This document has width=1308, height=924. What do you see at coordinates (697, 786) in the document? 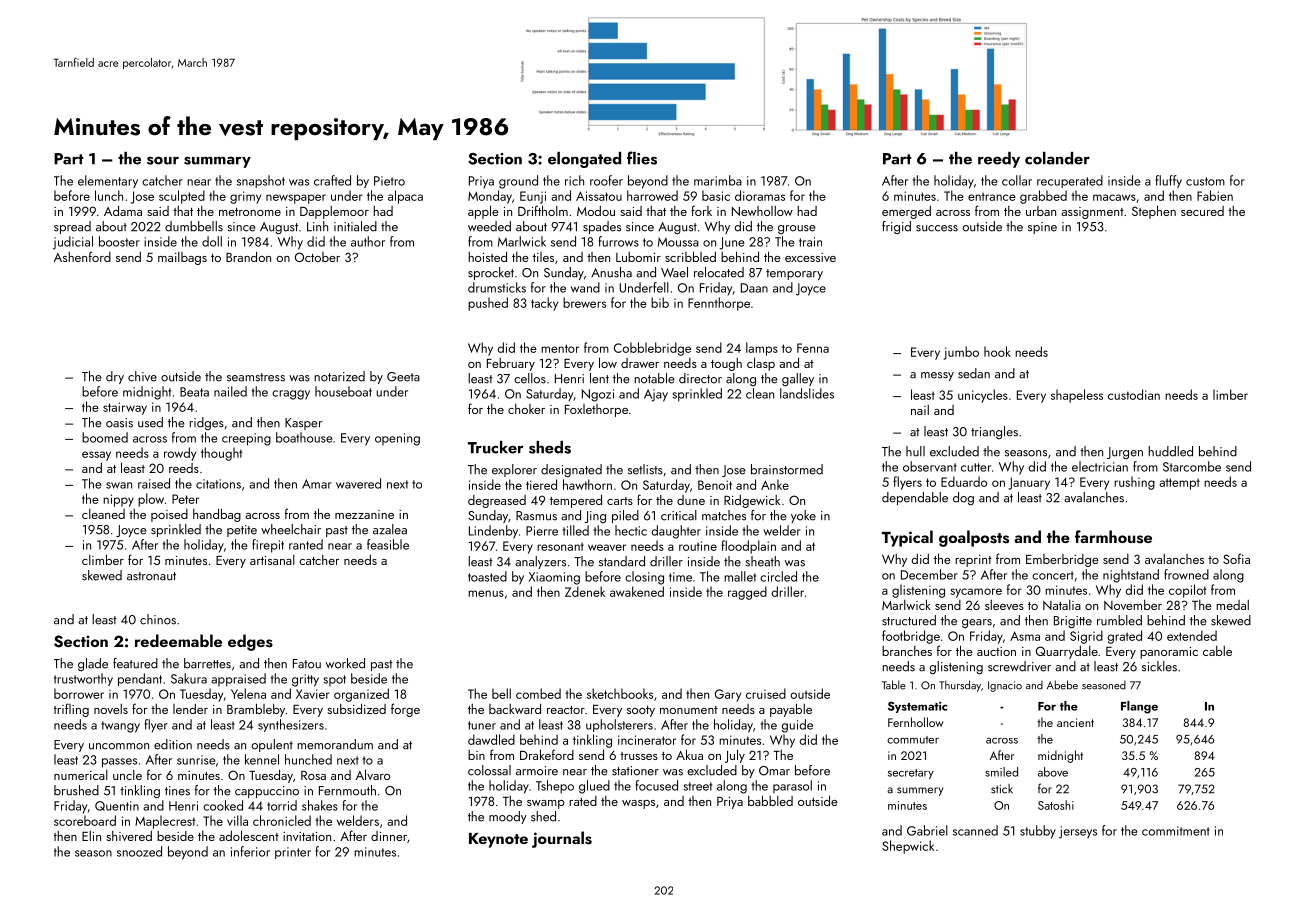
I see `street` at bounding box center [697, 786].
